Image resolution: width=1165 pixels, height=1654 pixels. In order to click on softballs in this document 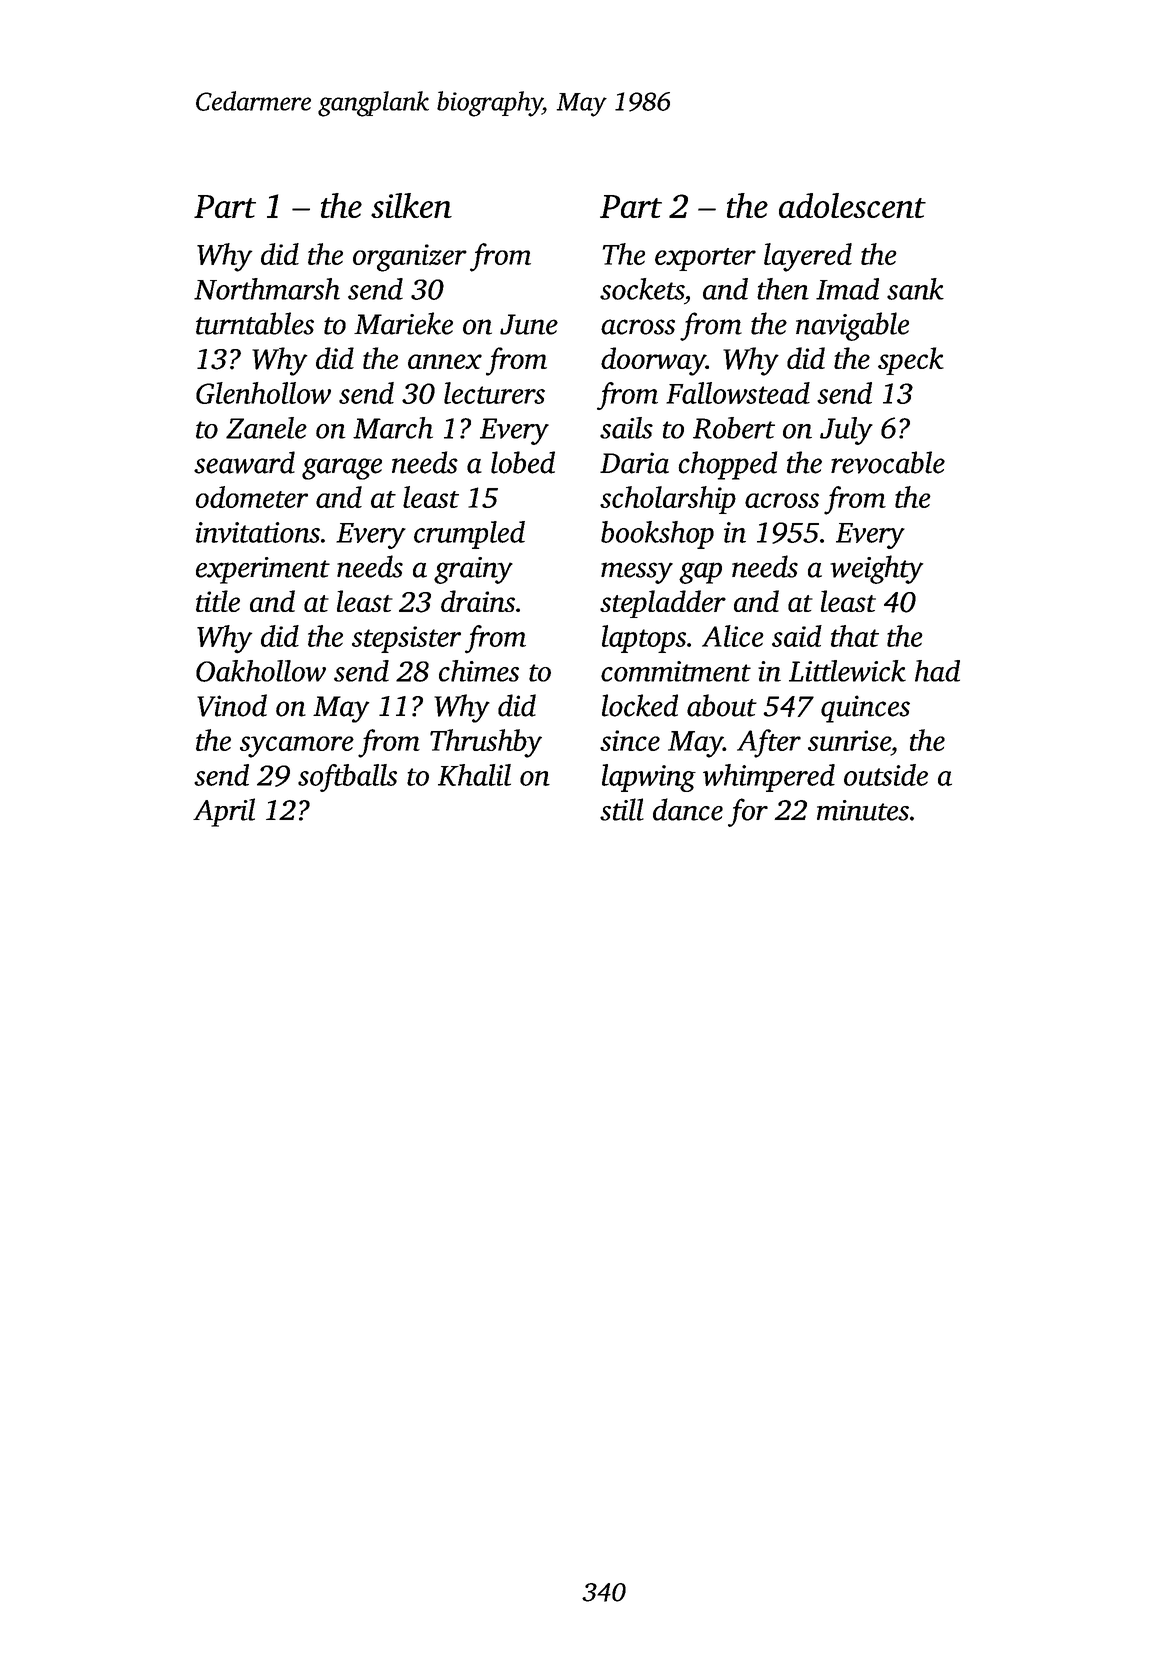, I will do `click(347, 778)`.
